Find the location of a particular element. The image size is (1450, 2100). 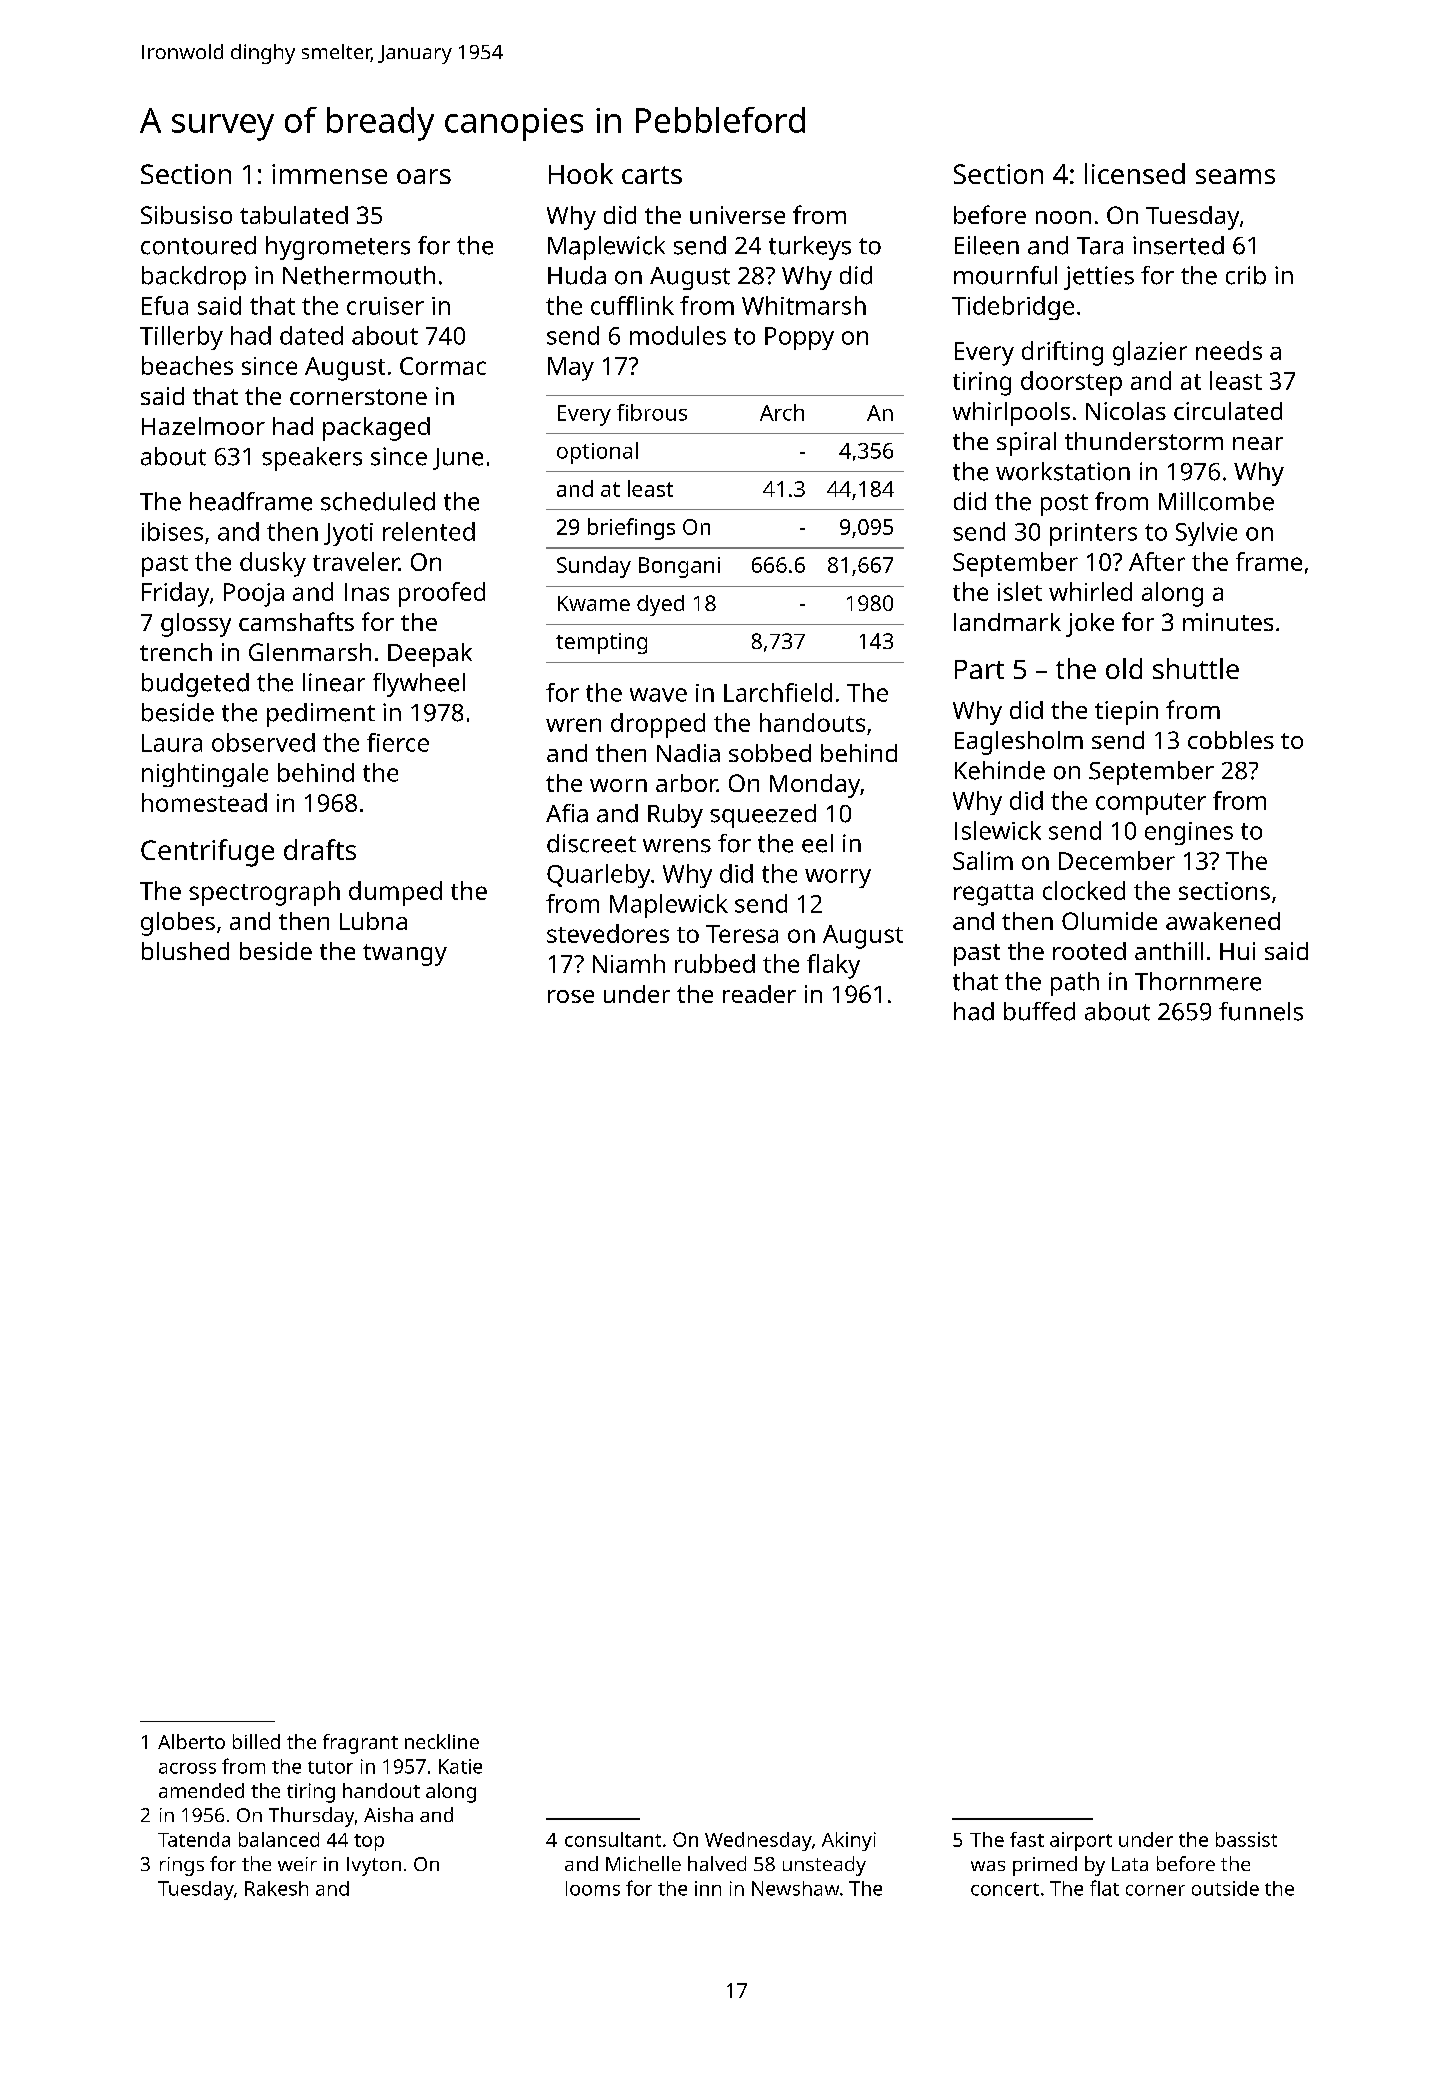

turkeys is located at coordinates (810, 248).
